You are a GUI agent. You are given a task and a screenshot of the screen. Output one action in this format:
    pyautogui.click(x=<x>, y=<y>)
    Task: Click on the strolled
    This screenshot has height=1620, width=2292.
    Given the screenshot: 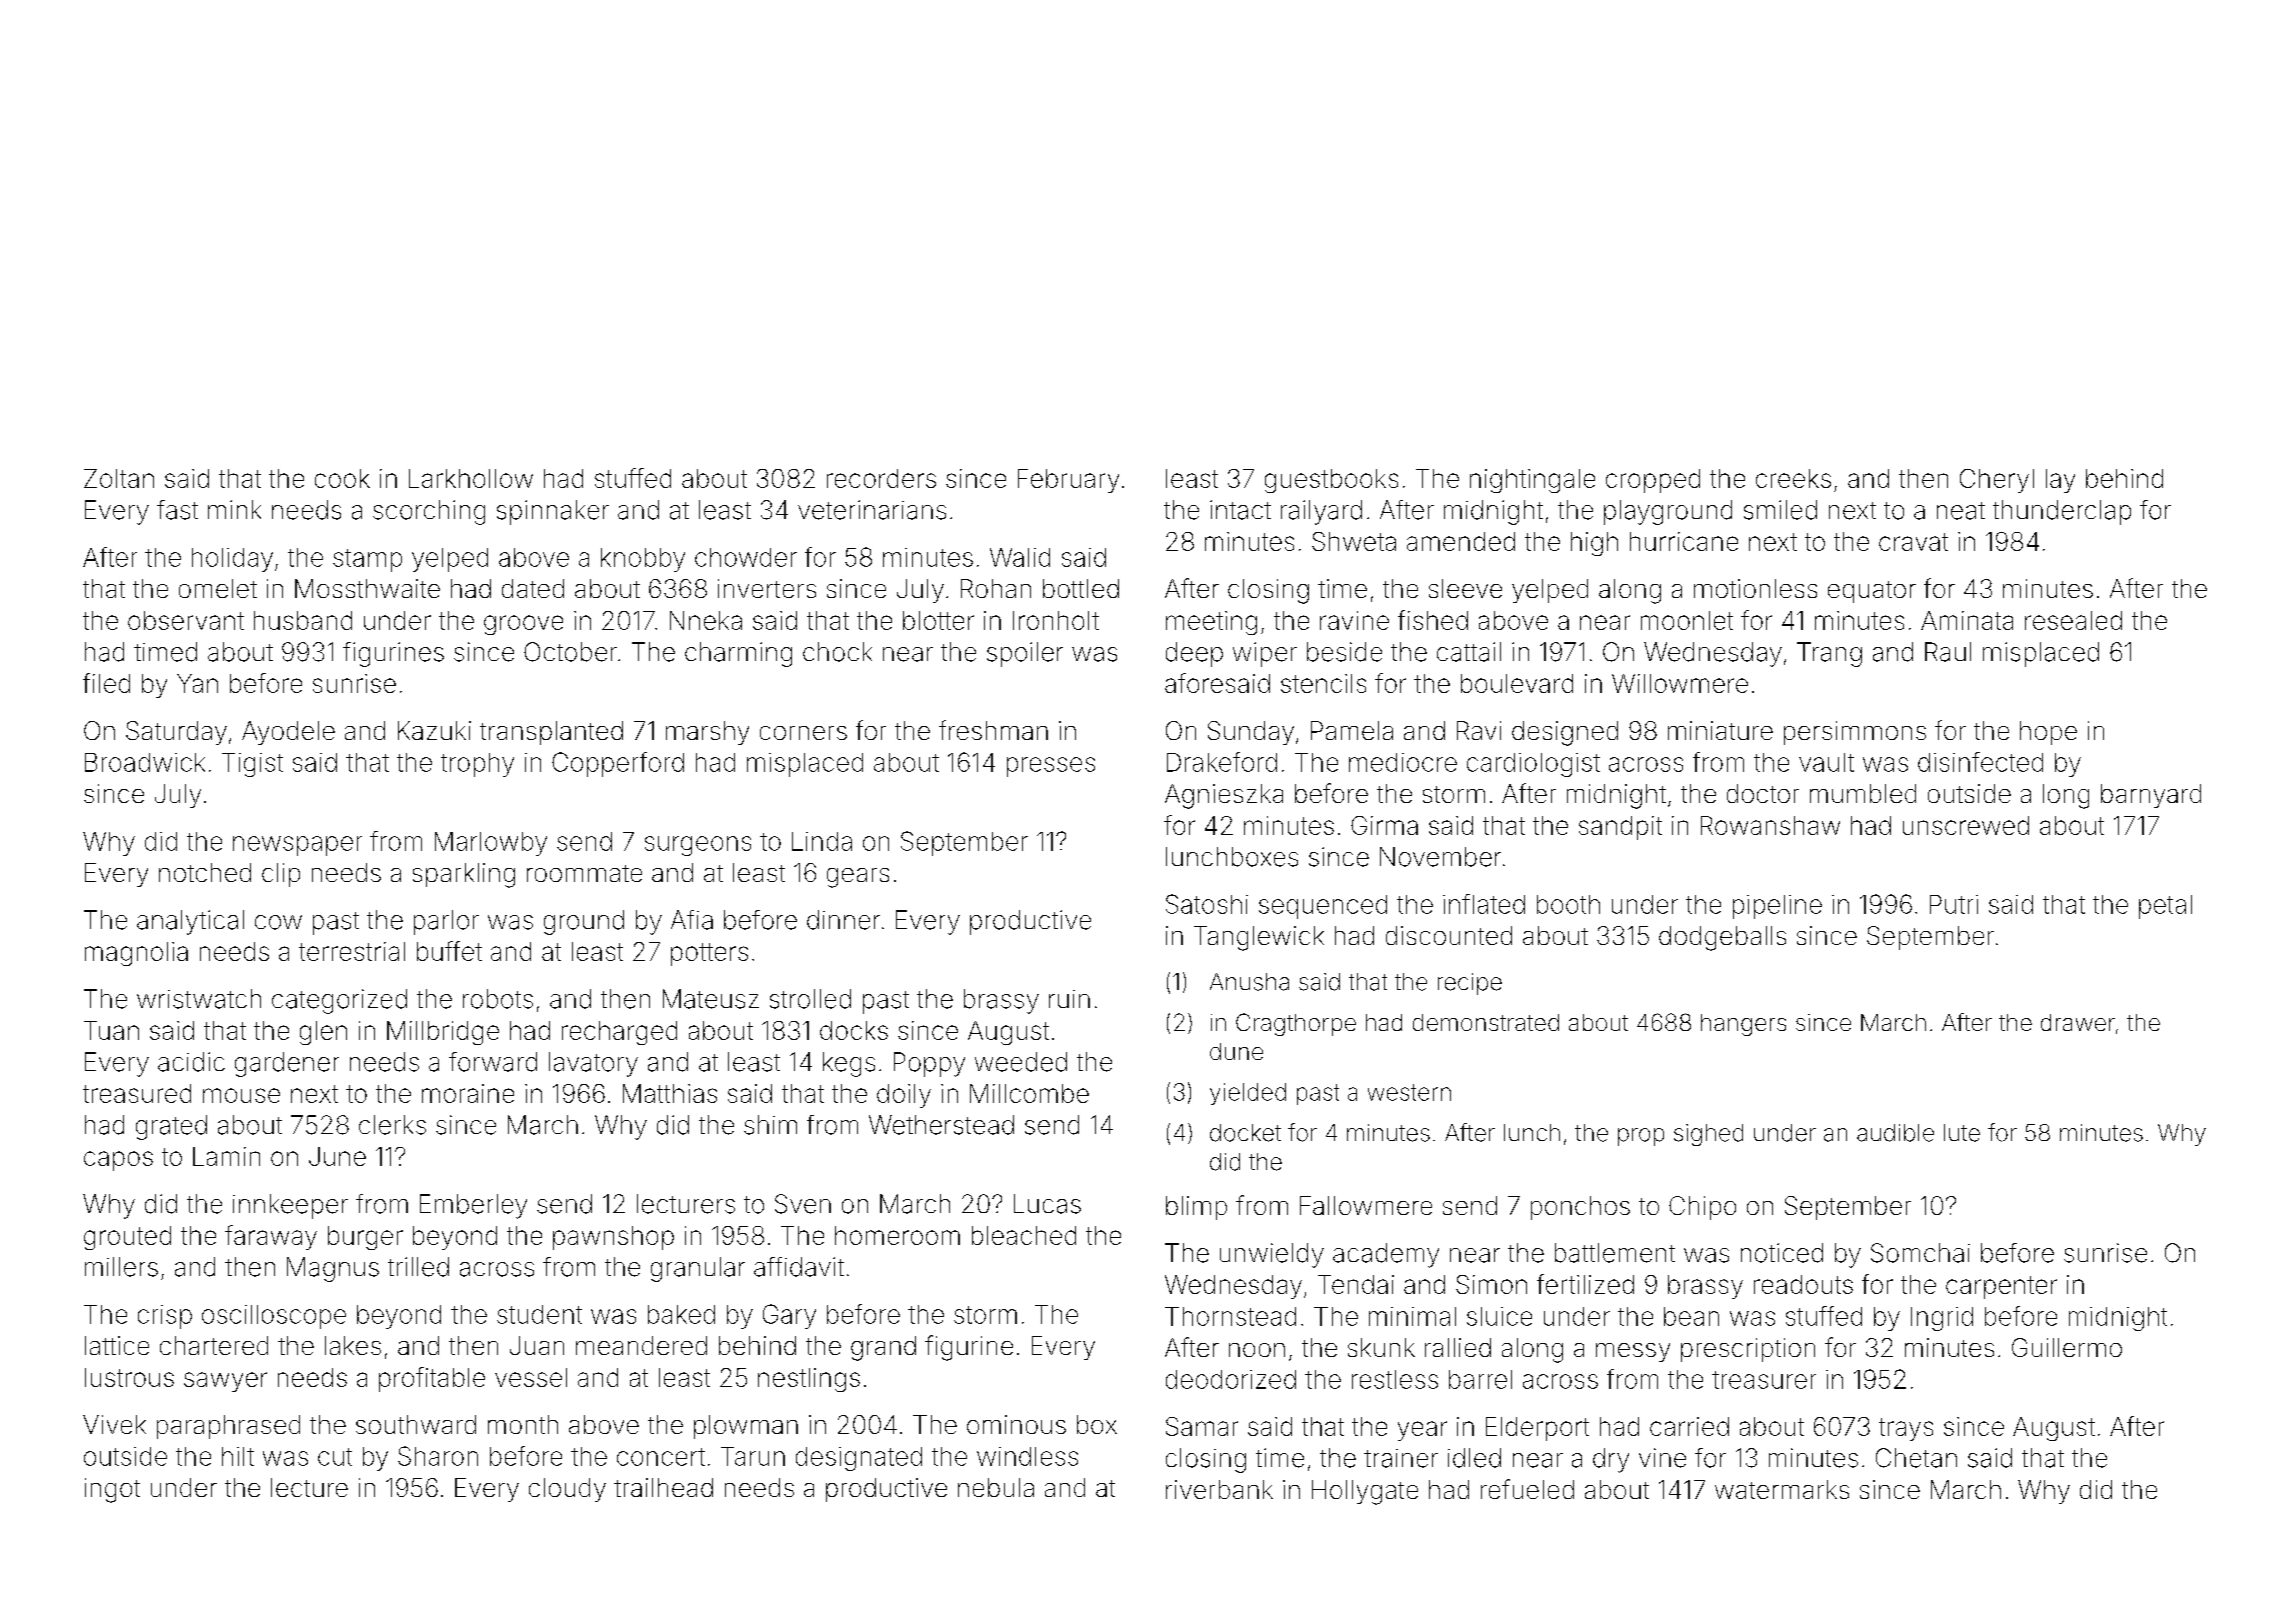 What is the action you would take?
    pyautogui.click(x=810, y=999)
